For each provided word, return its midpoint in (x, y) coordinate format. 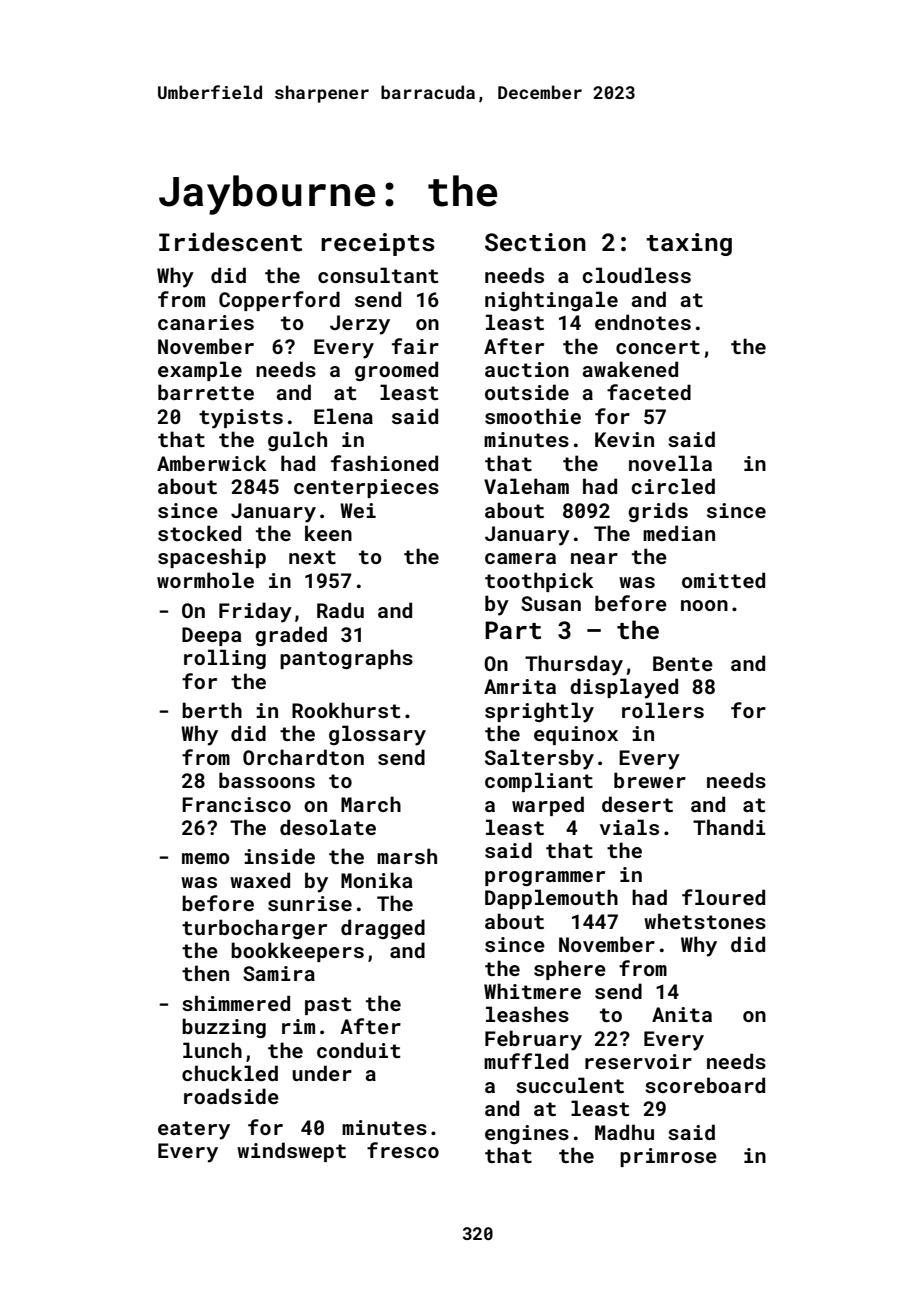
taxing (689, 244)
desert (637, 804)
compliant (539, 782)
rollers (663, 710)
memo (206, 858)
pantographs (346, 659)
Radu (340, 610)
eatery (194, 1130)
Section (535, 242)
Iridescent (230, 242)
